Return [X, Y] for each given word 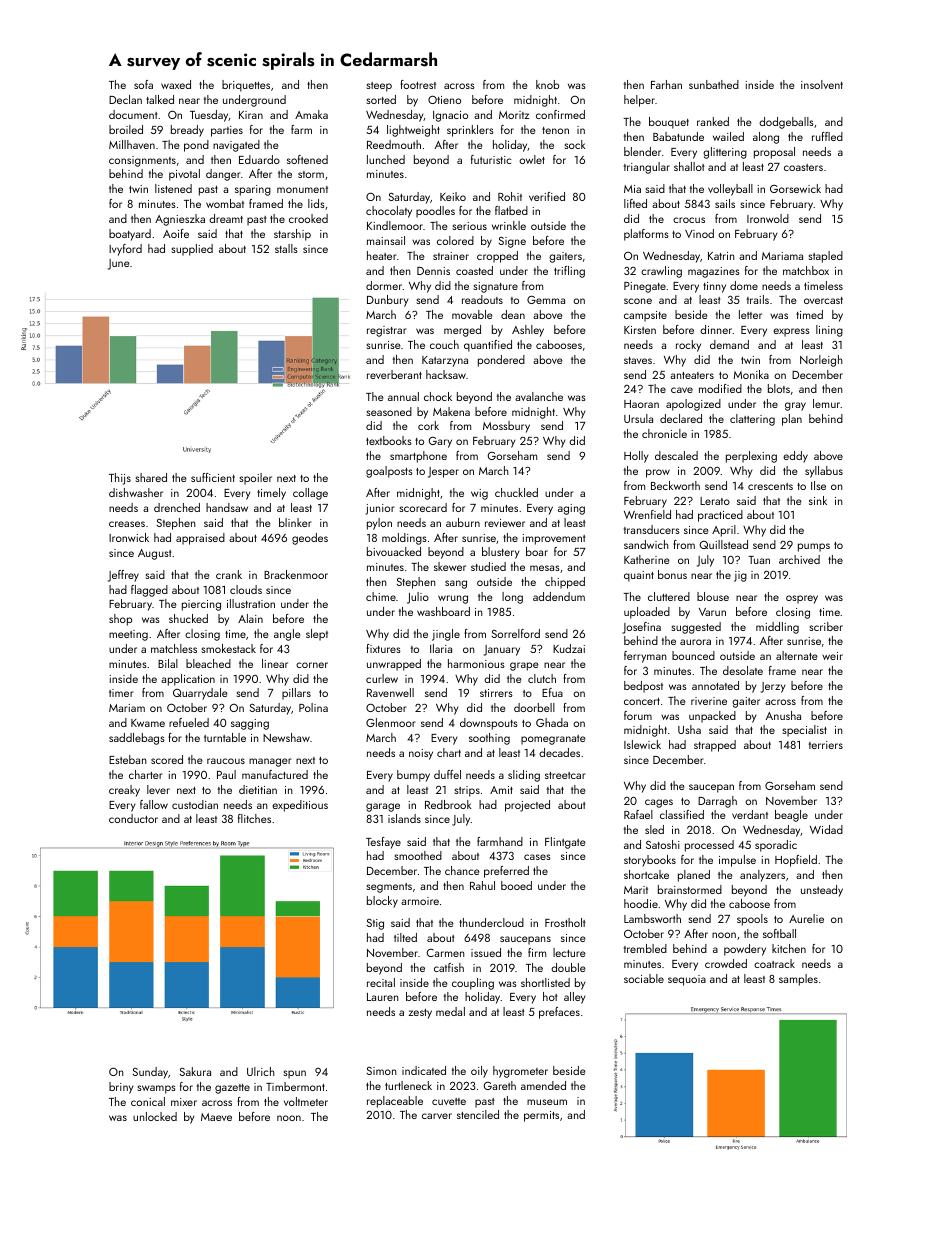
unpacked [712, 717]
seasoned [389, 411]
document [133, 114]
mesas [545, 568]
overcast [823, 300]
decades [559, 752]
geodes [310, 539]
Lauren [383, 997]
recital [381, 982]
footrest [418, 84]
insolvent [822, 84]
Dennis [433, 271]
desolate [743, 670]
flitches [254, 818]
